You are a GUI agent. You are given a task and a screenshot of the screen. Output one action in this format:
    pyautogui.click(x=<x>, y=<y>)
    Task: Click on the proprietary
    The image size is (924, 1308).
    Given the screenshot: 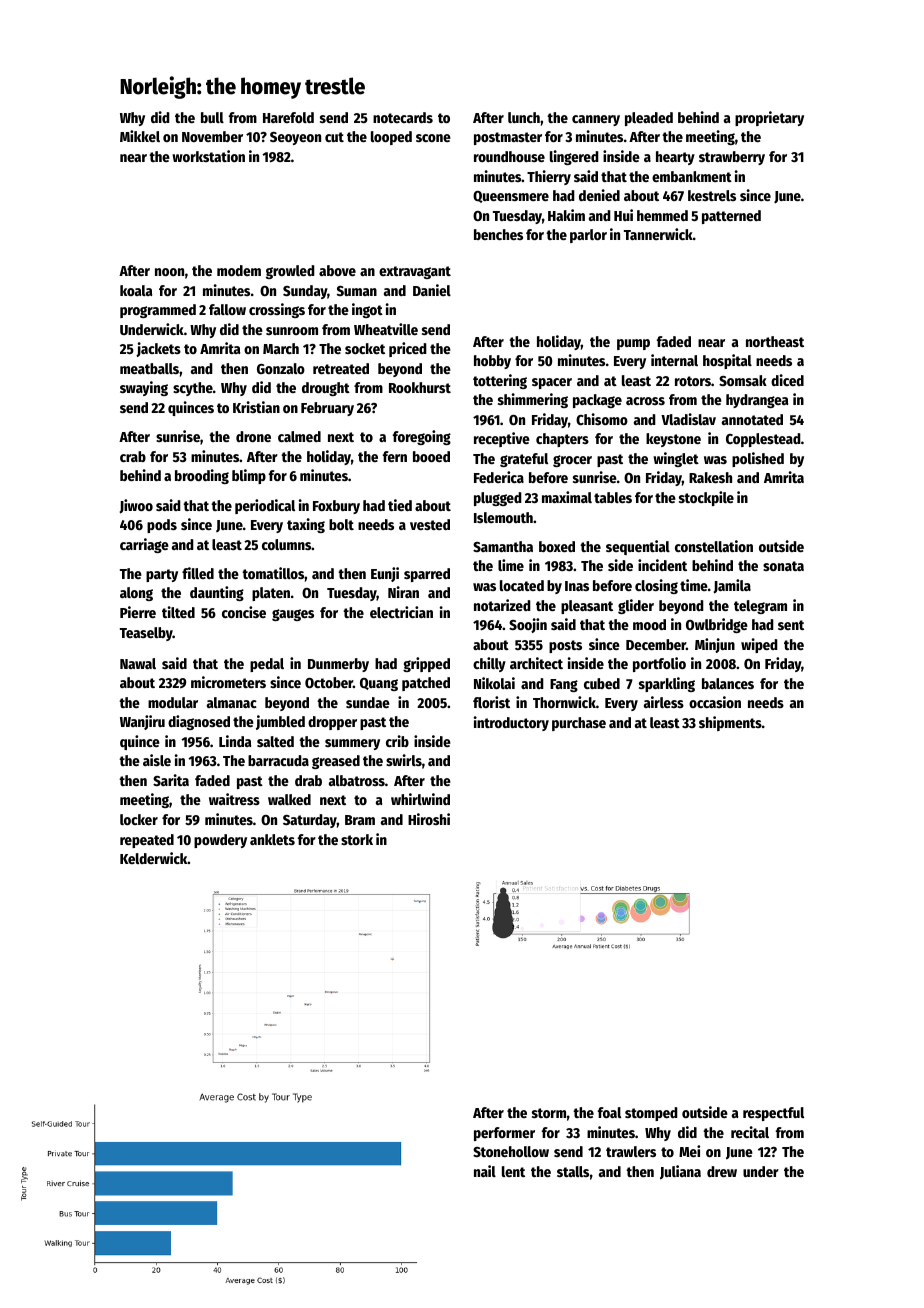 What is the action you would take?
    pyautogui.click(x=769, y=118)
